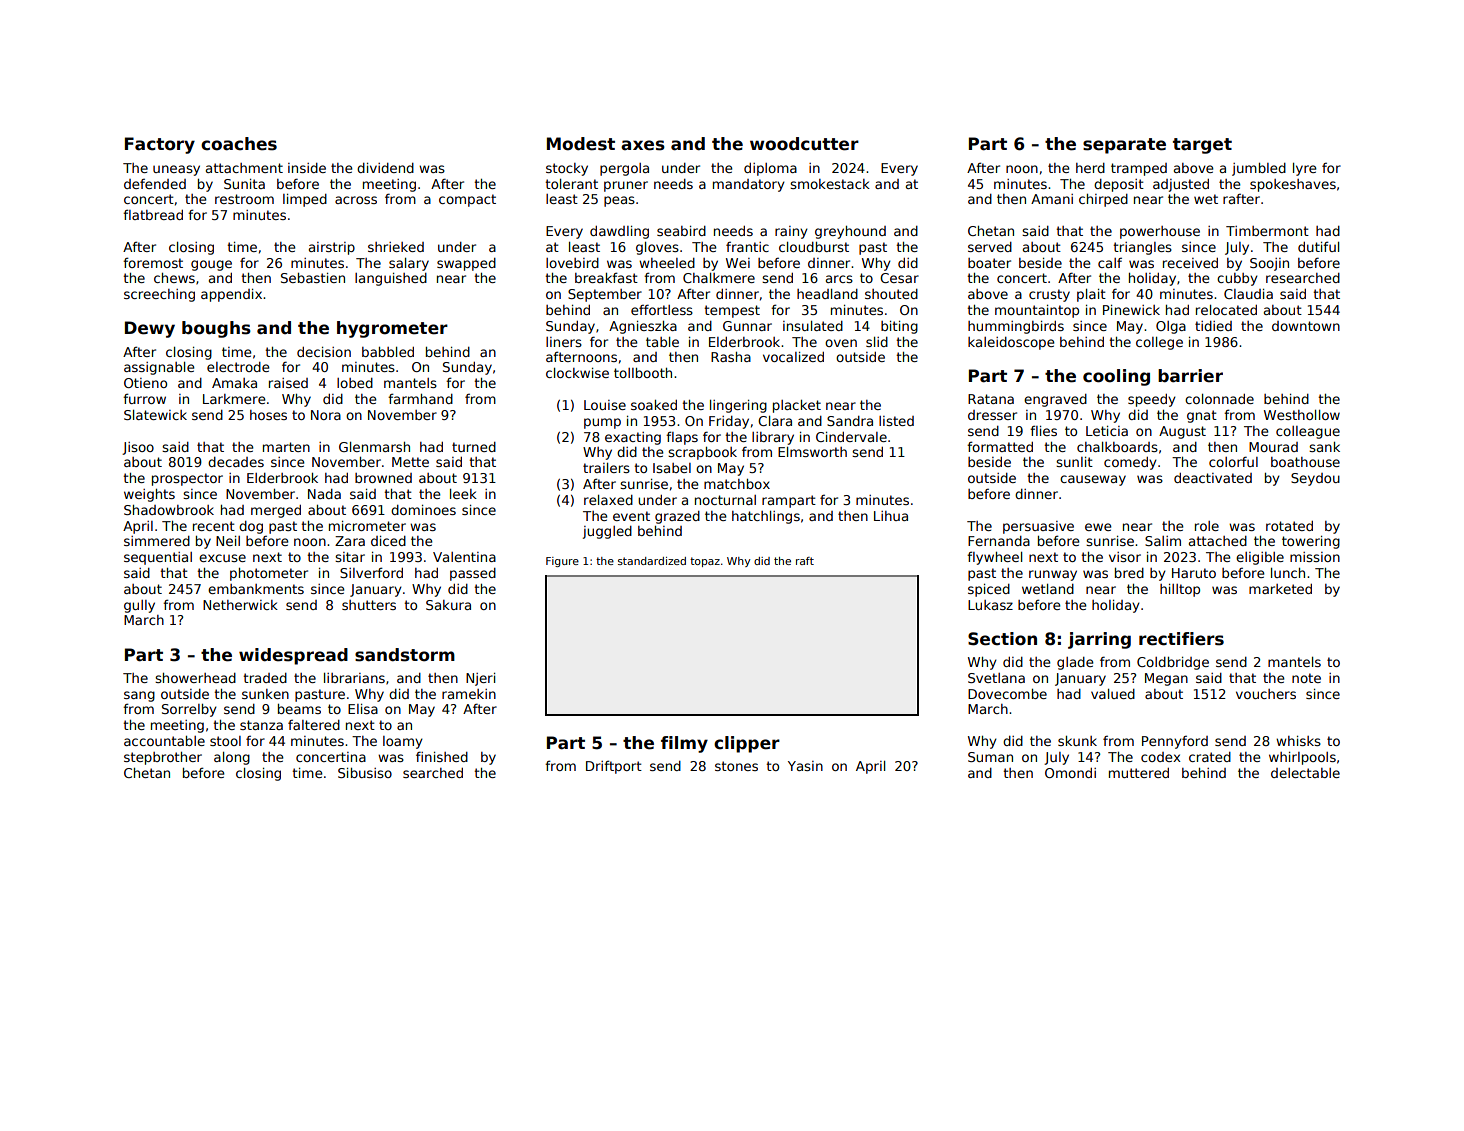 This screenshot has height=1131, width=1464. Describe the element at coordinates (567, 169) in the screenshot. I see `stocky` at that location.
